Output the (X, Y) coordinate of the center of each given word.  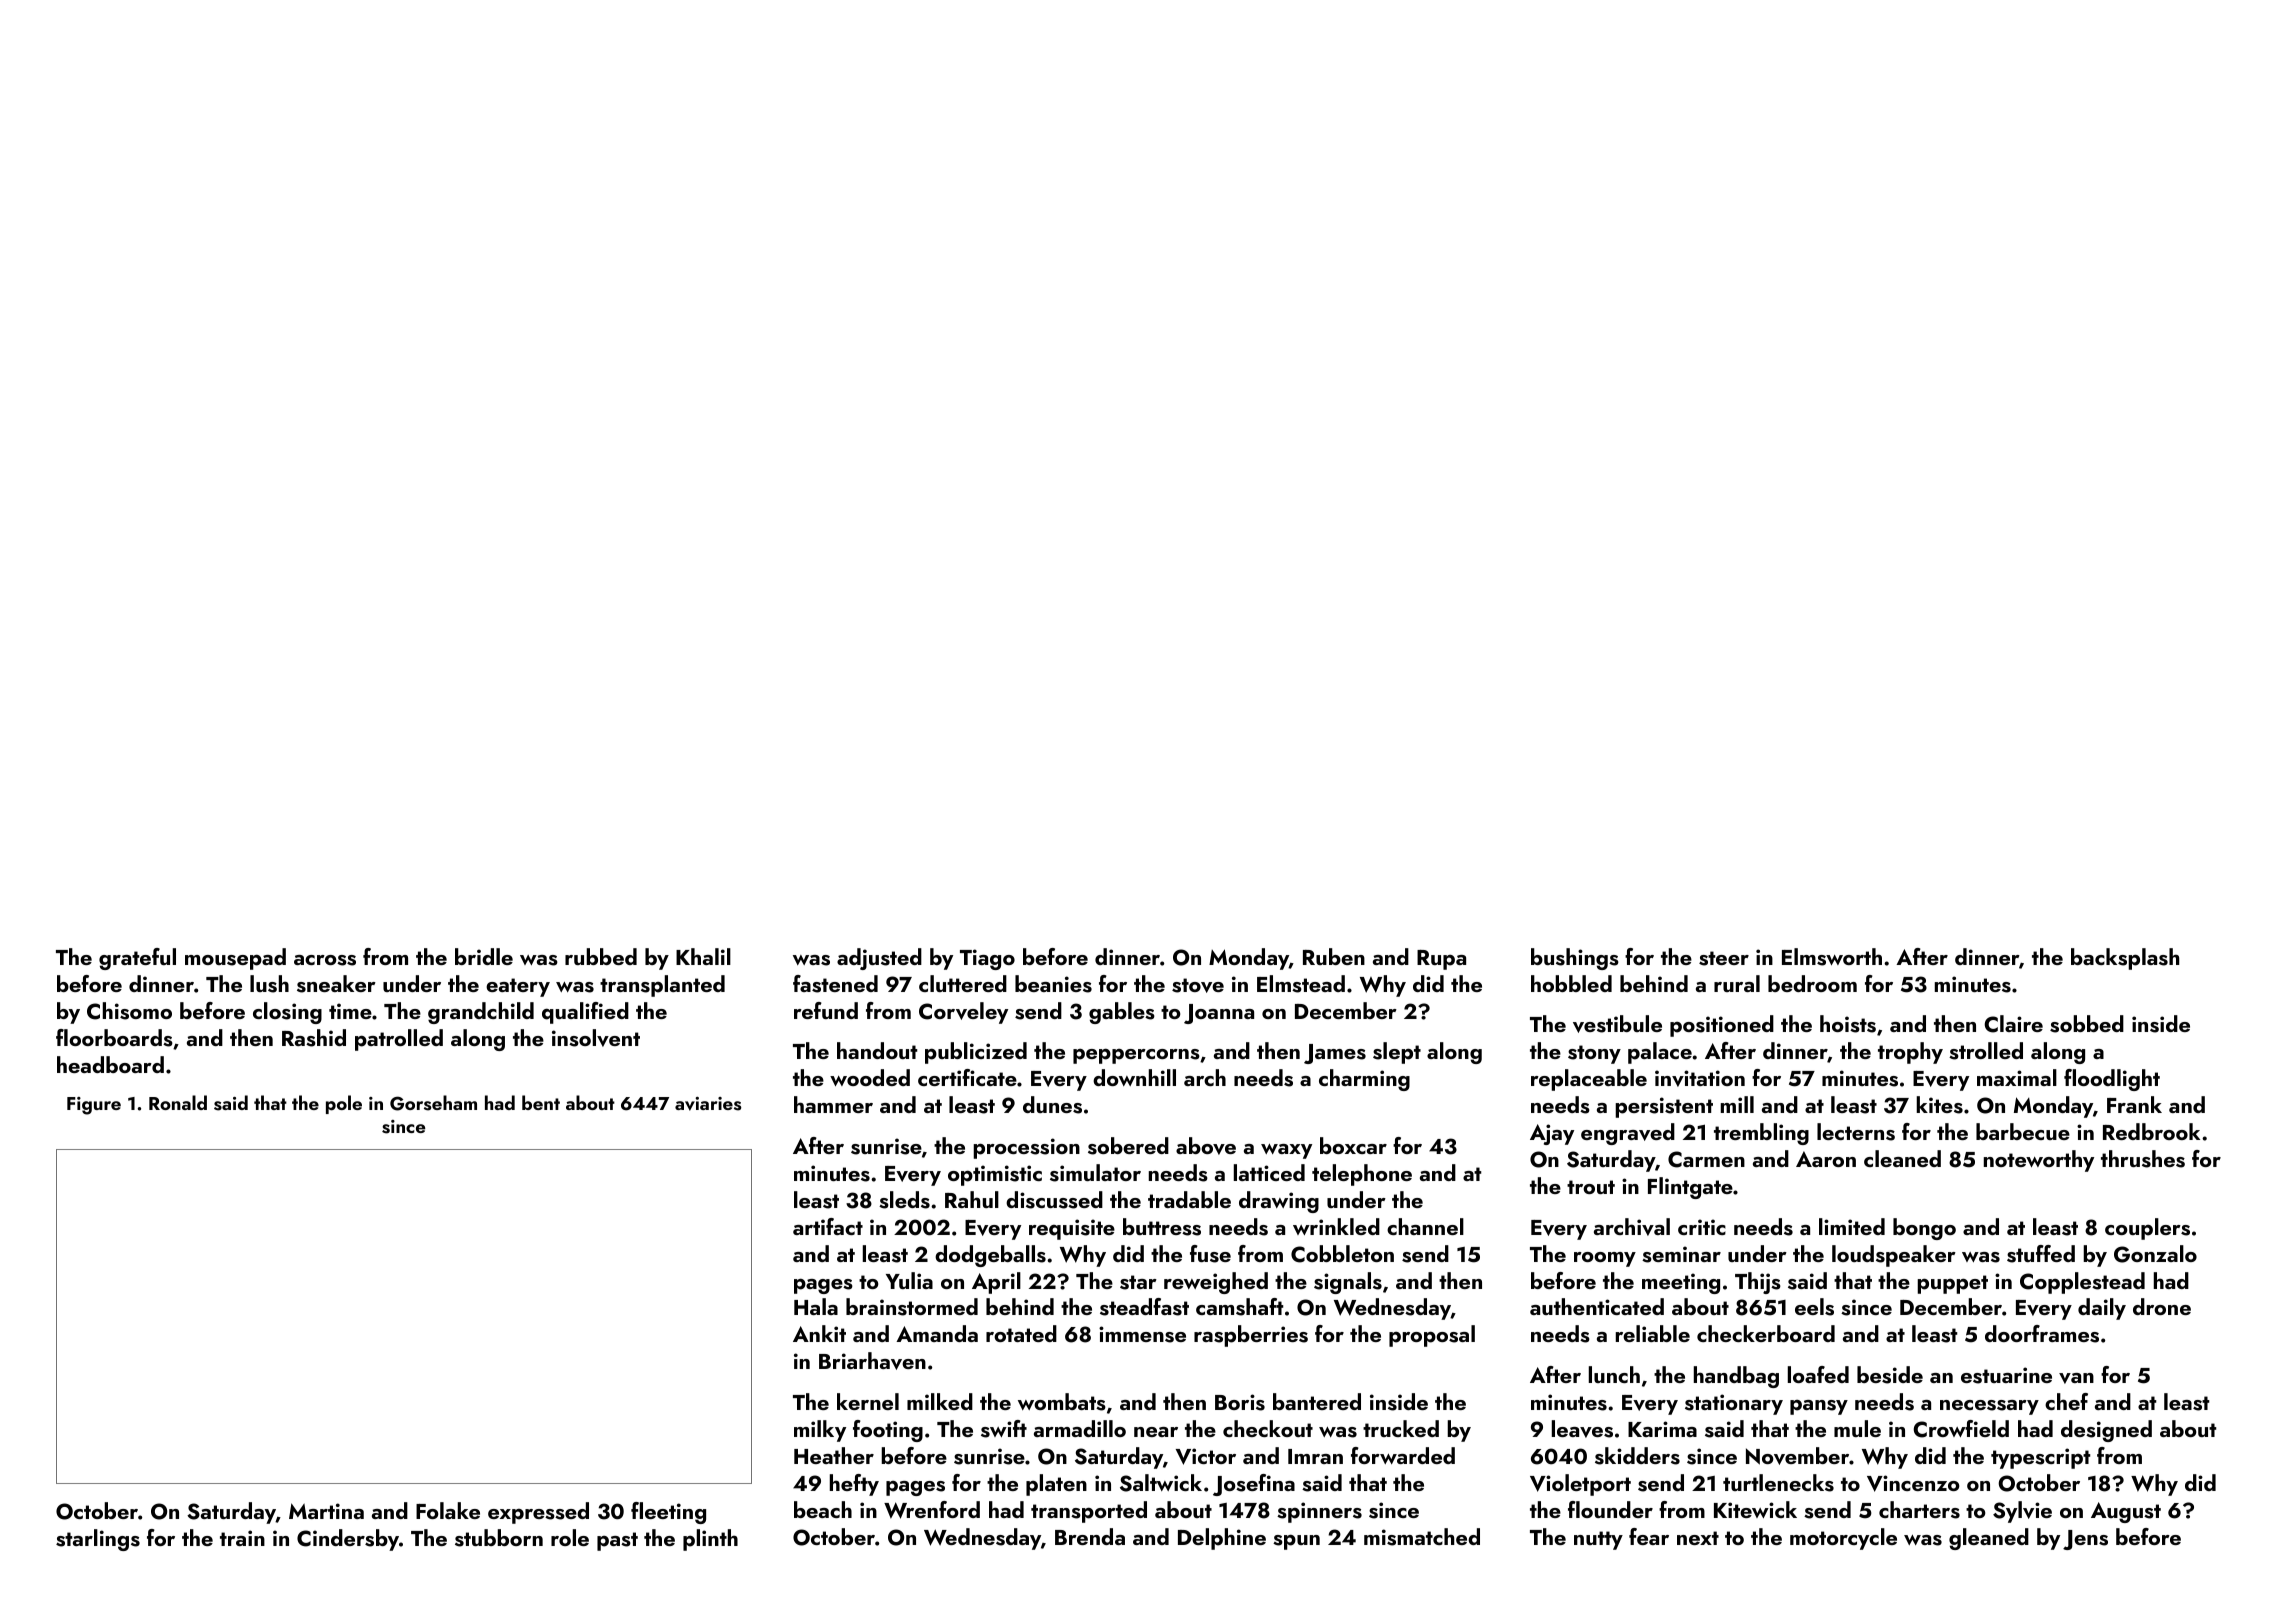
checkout (1268, 1428)
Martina (326, 1511)
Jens (2085, 1540)
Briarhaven (872, 1361)
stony (1594, 1054)
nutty (1598, 1540)
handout (877, 1050)
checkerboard (1766, 1333)
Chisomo (129, 1011)
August (2126, 1512)
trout (1591, 1187)
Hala (816, 1306)
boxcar (1353, 1145)
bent (541, 1102)
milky (820, 1431)
